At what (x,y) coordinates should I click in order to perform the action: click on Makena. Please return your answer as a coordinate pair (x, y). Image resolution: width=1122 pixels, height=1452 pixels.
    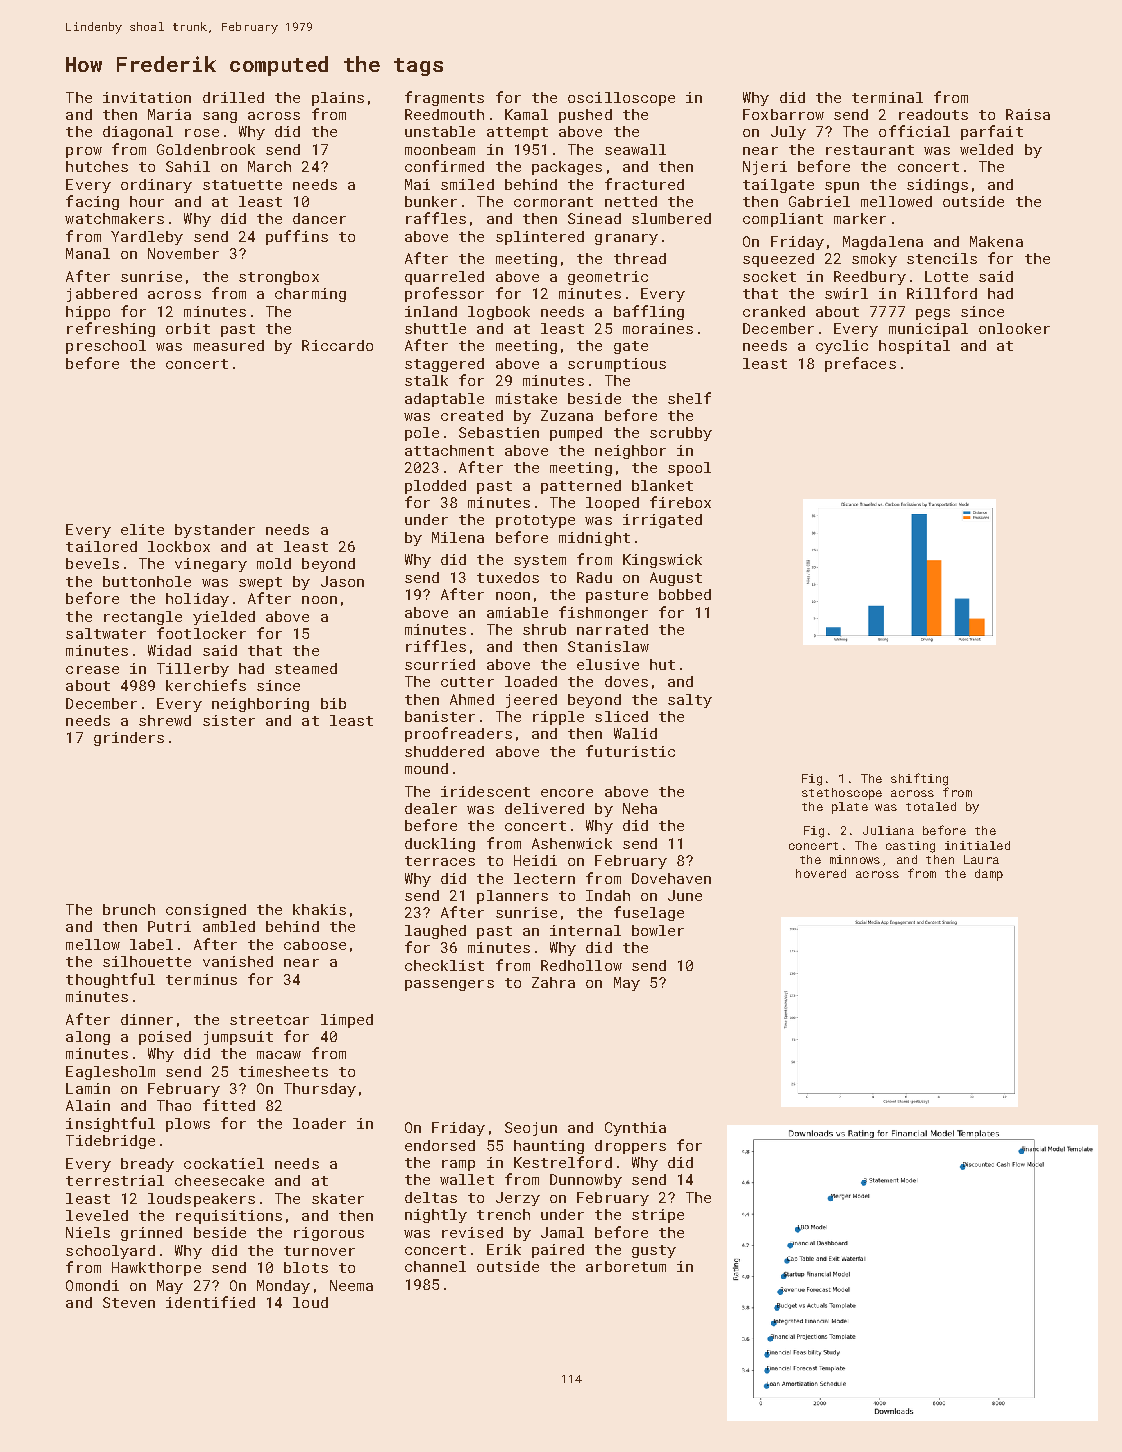
    Looking at the image, I should click on (996, 241).
